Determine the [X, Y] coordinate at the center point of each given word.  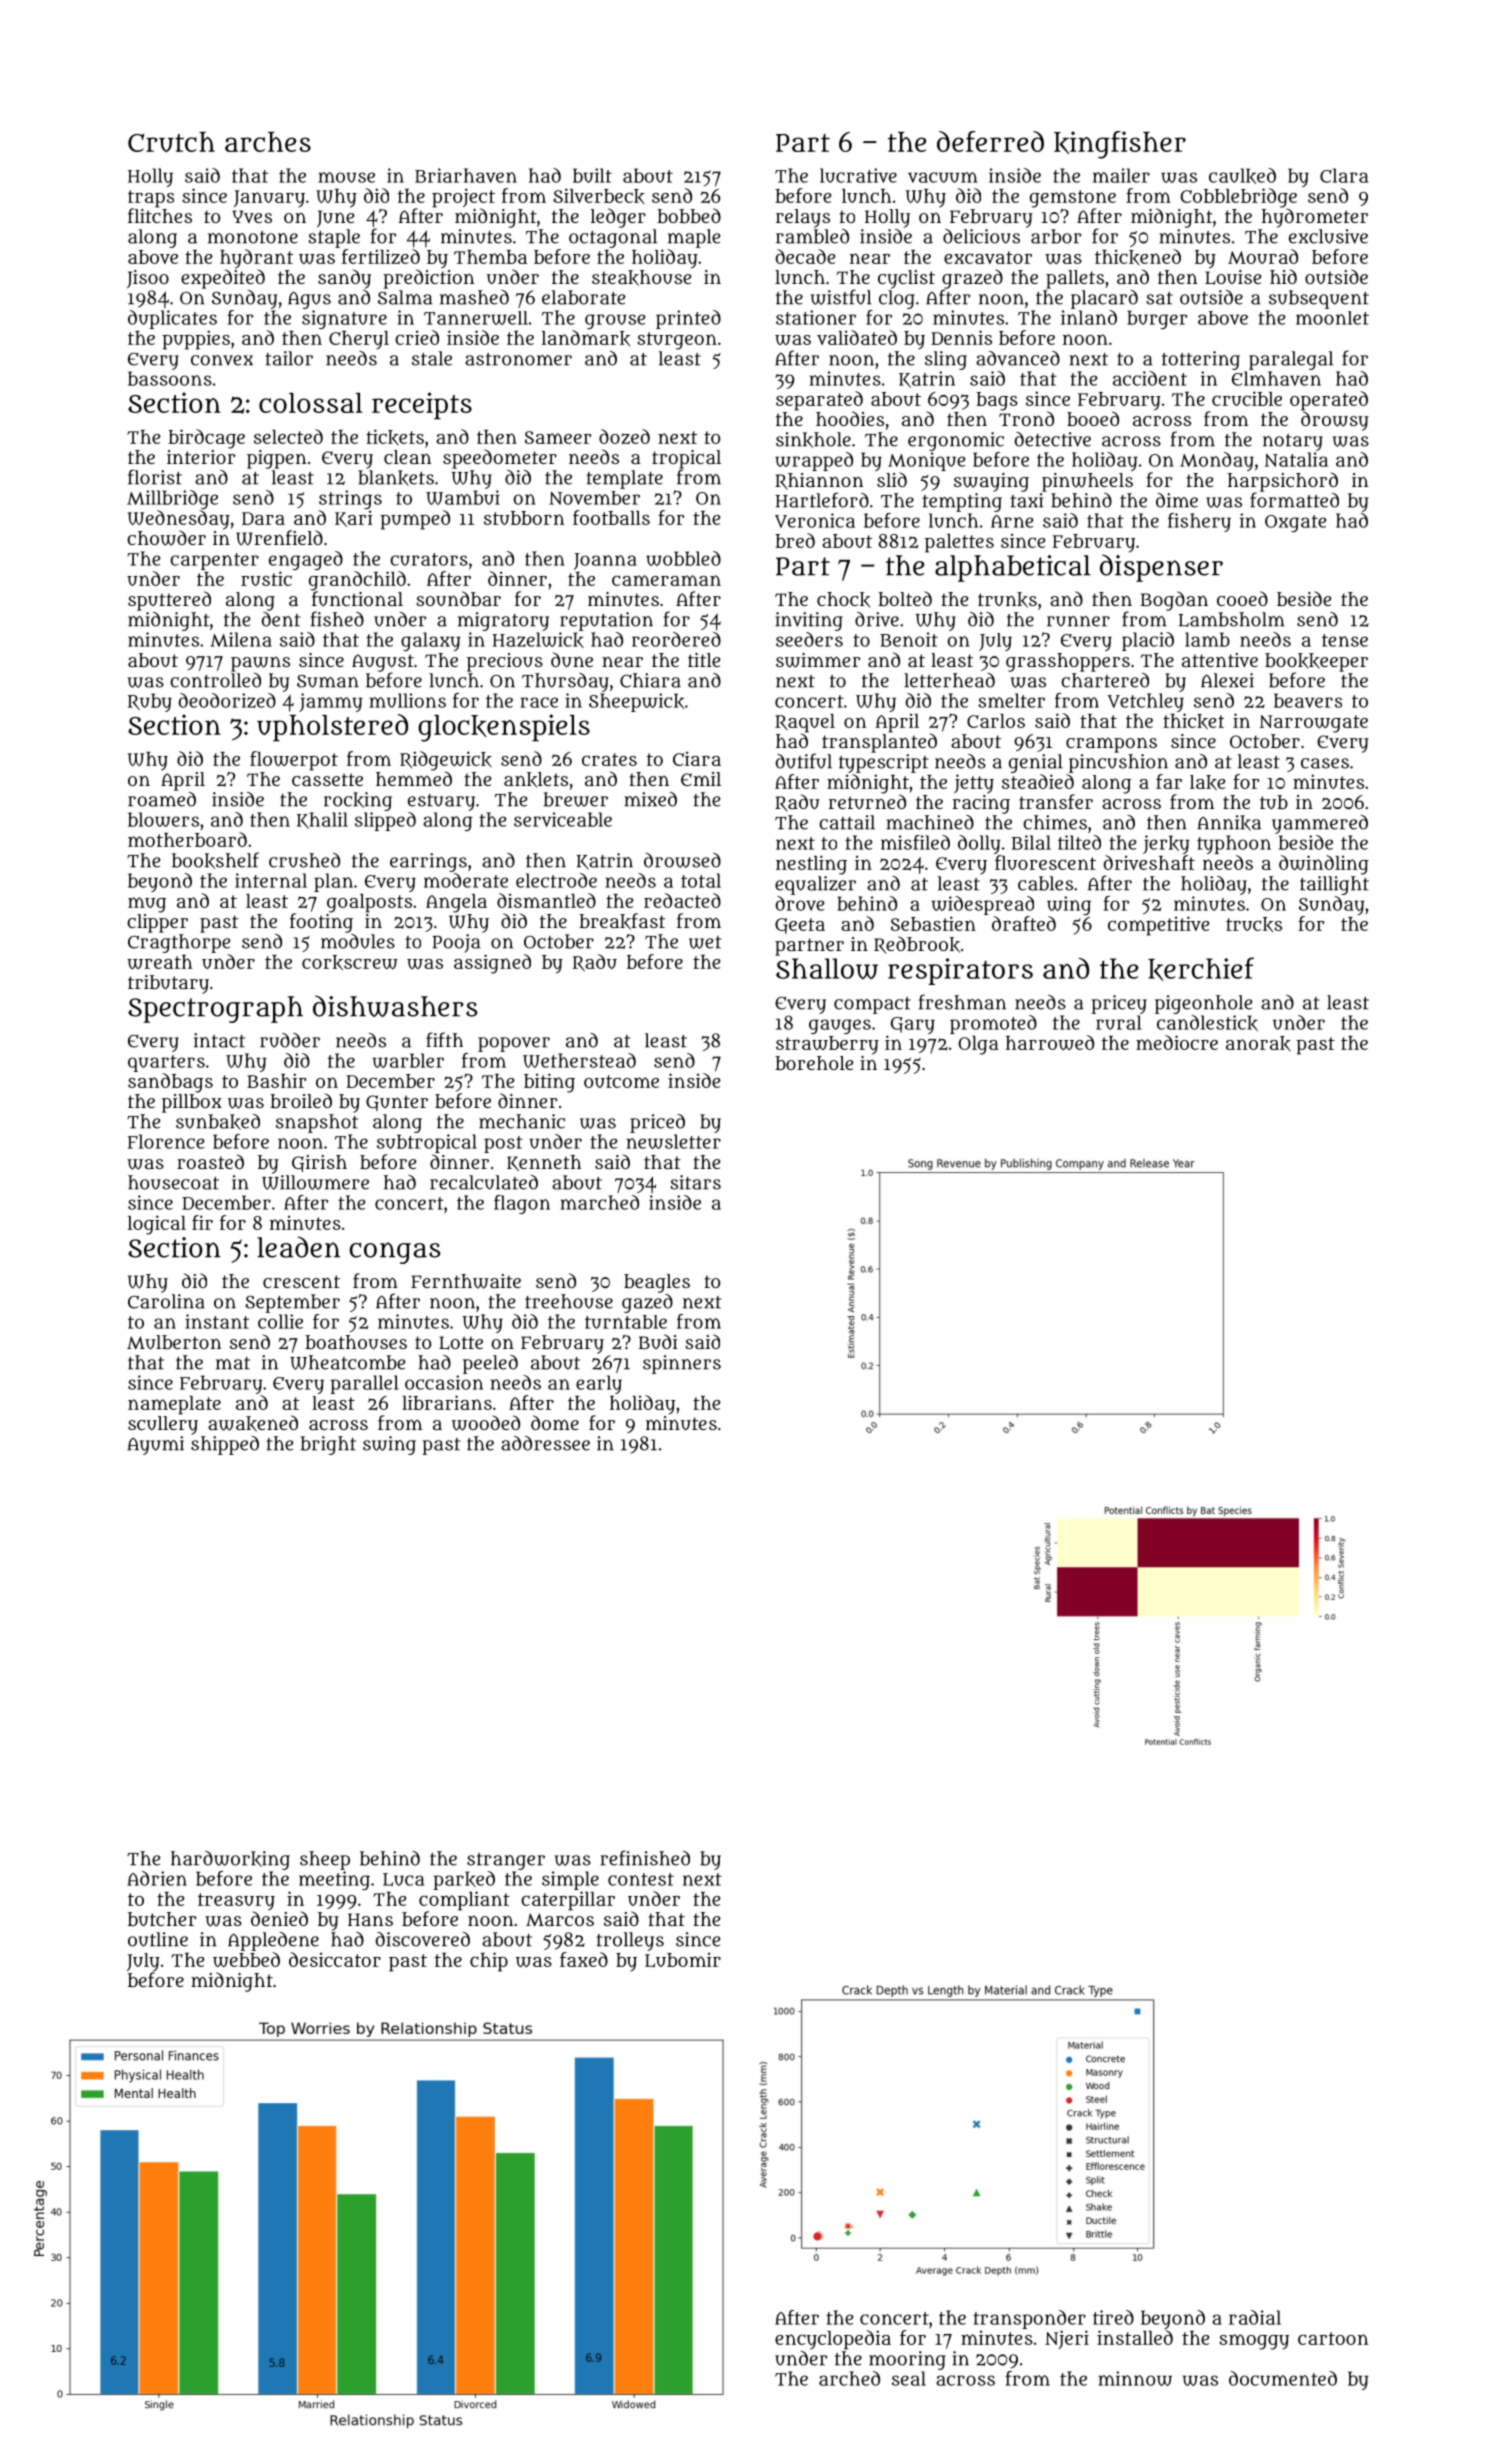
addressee [545, 1443]
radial [1255, 2317]
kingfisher [1120, 145]
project [463, 198]
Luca [403, 1879]
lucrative [858, 175]
